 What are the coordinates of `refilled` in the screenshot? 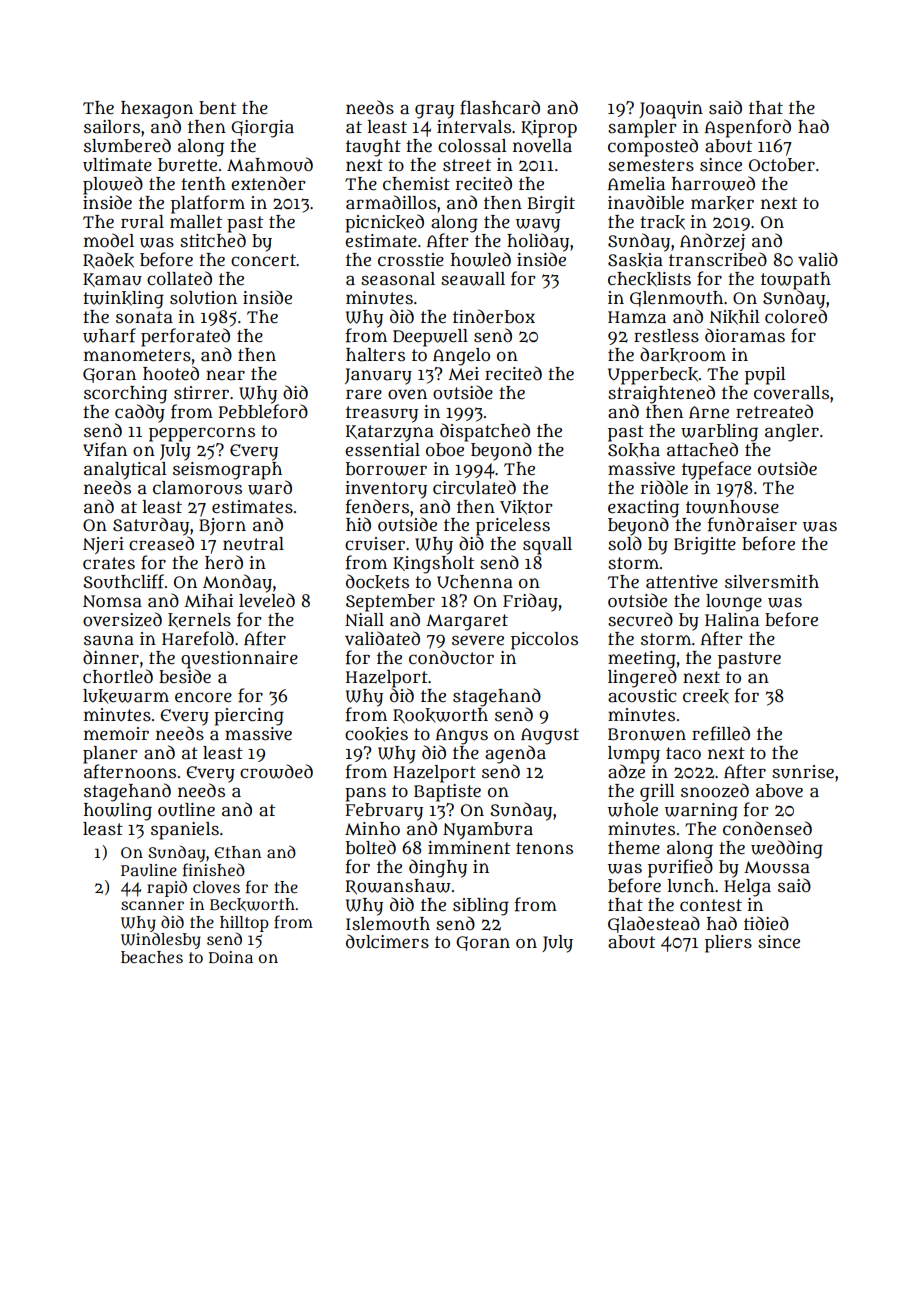 It's located at (721, 733).
